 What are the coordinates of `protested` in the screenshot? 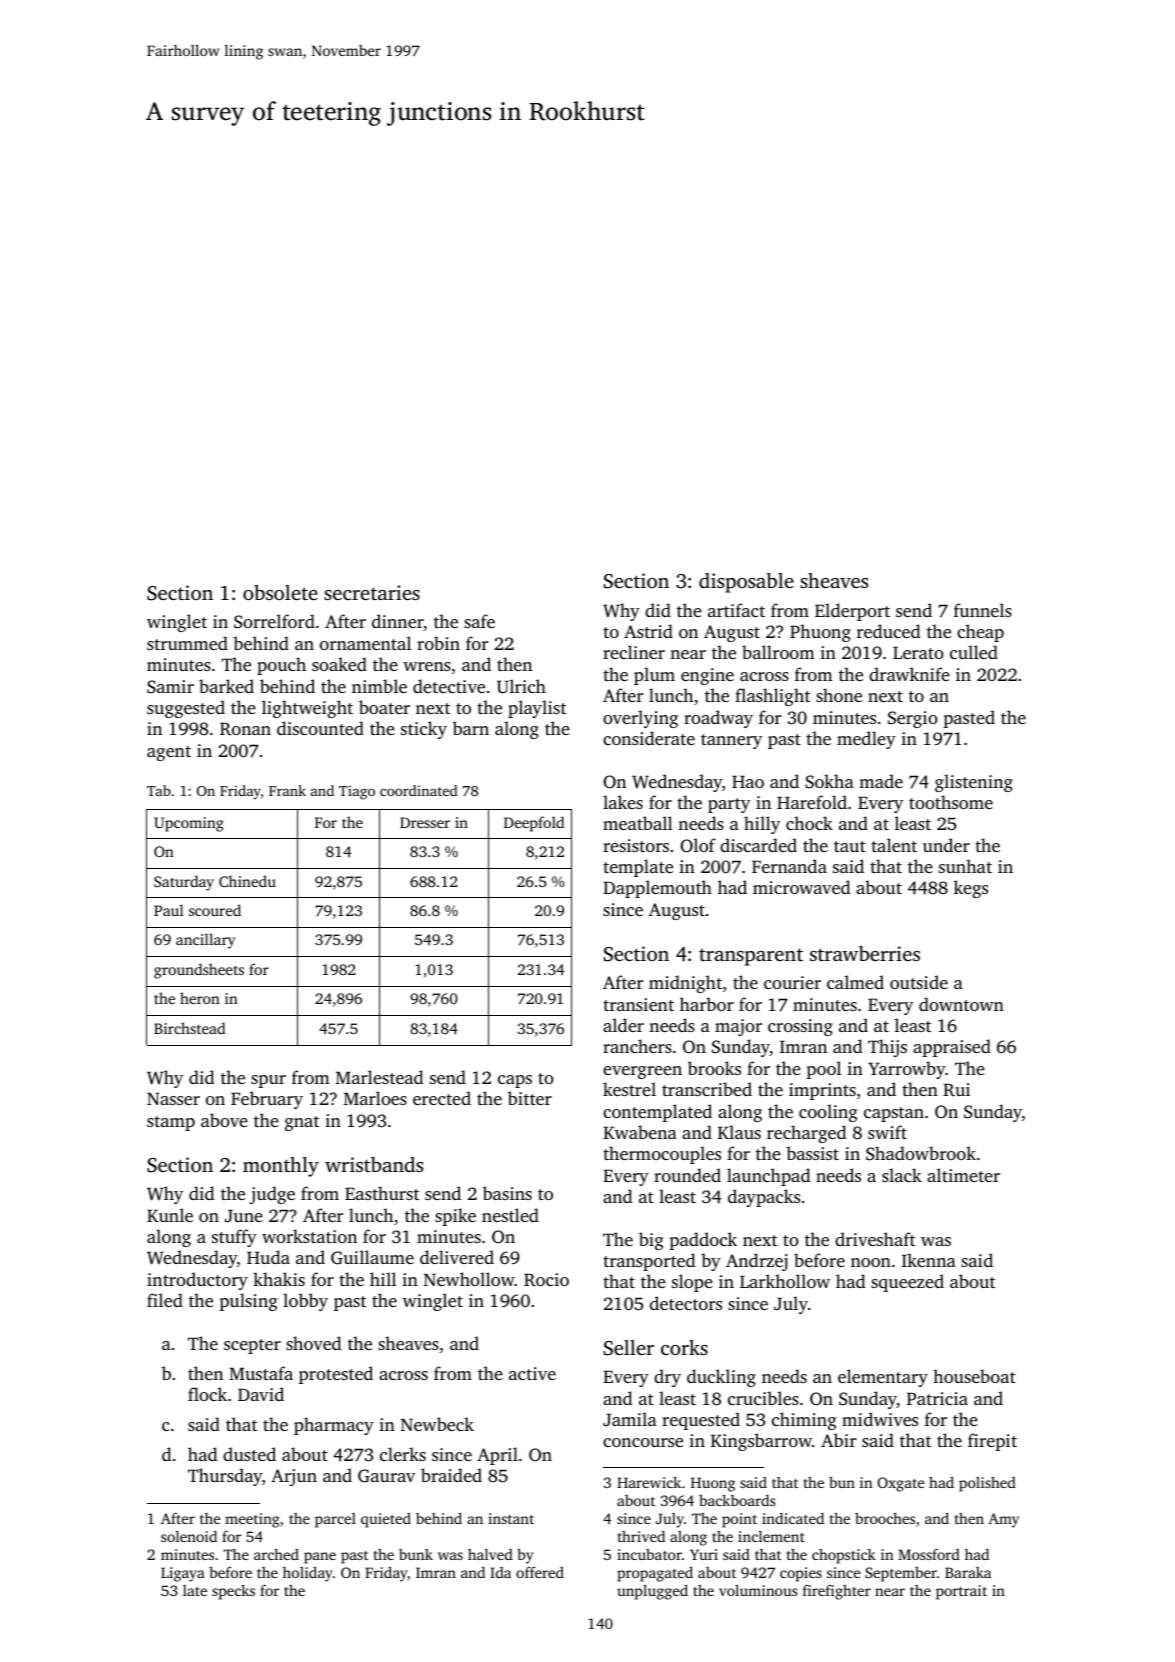 It's located at (336, 1375).
